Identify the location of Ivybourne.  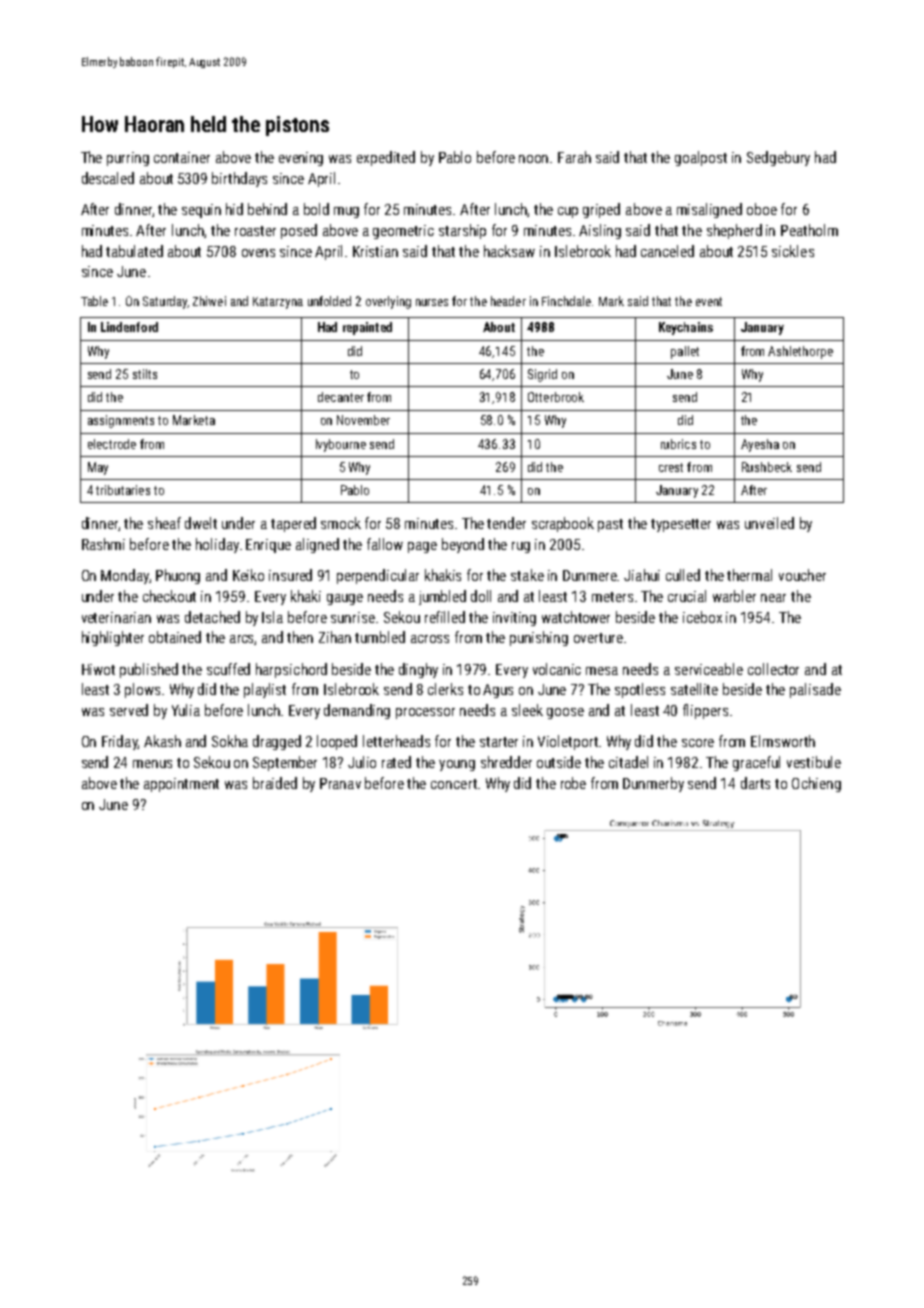
(341, 445).
